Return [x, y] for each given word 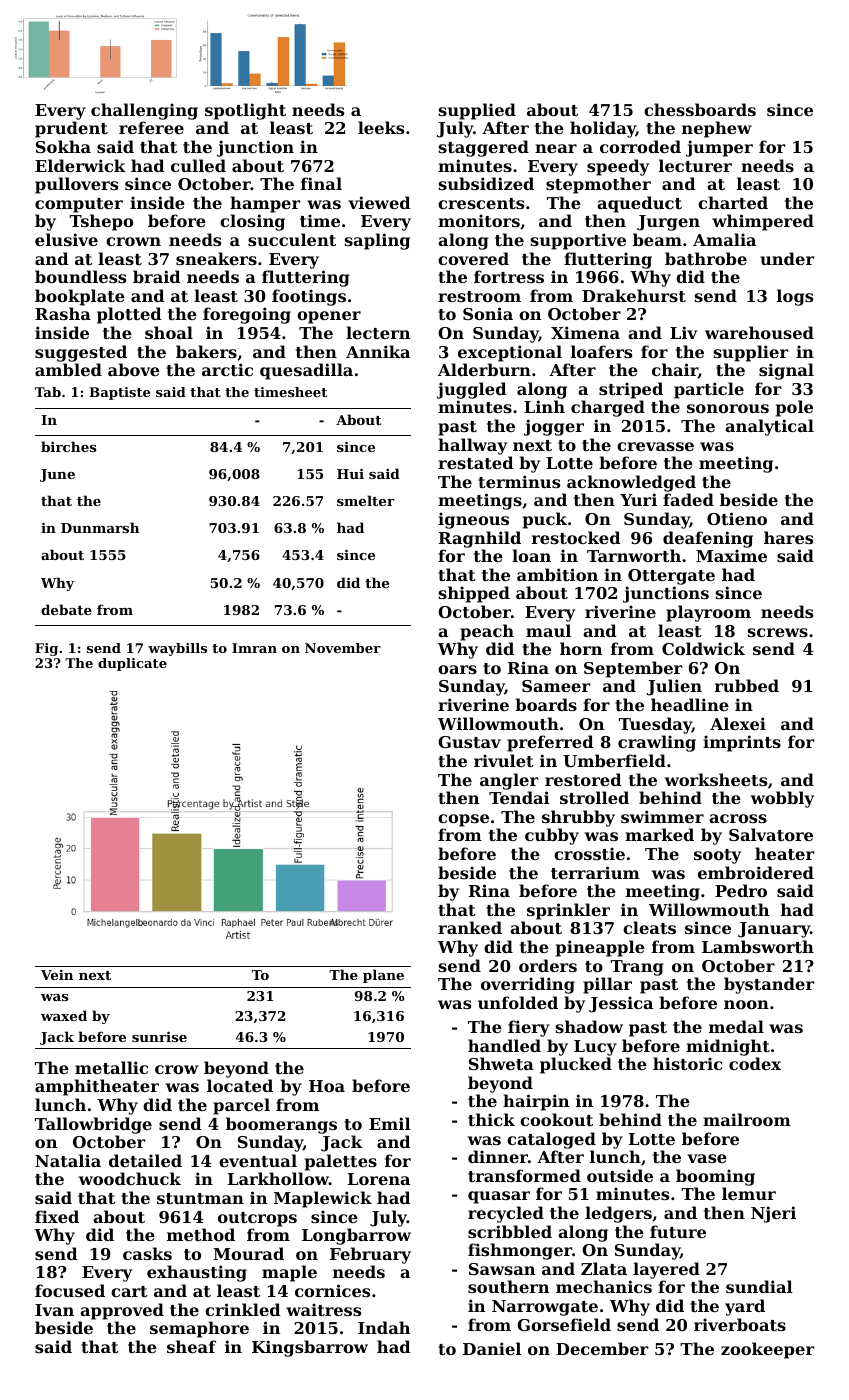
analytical [769, 427]
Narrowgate [545, 1308]
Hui [350, 474]
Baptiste [119, 393]
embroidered [756, 872]
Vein [57, 975]
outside [620, 1175]
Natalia [68, 1160]
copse [463, 820]
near [556, 148]
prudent [71, 129]
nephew [717, 129]
